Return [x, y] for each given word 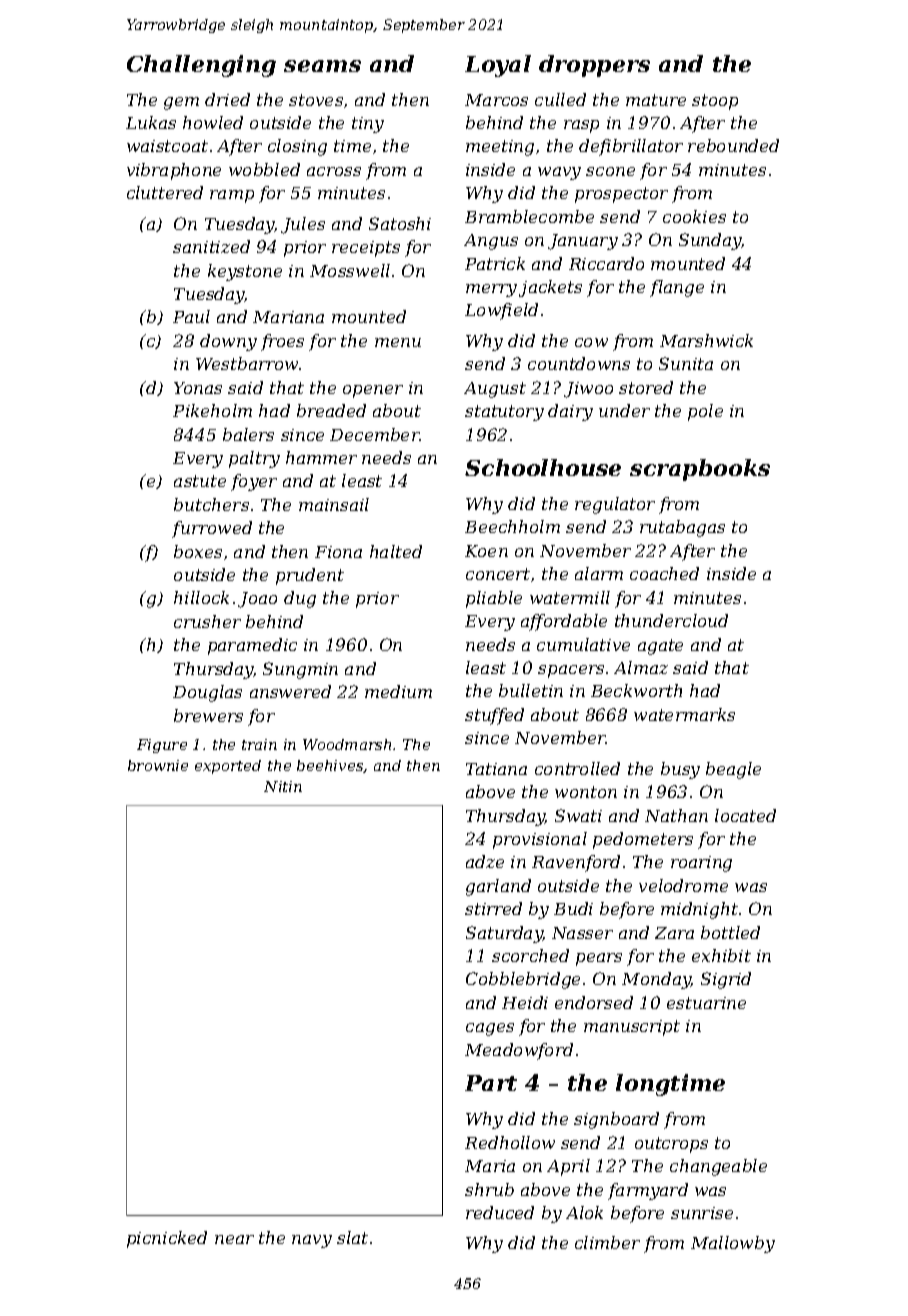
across [334, 171]
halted [396, 551]
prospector [621, 195]
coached [664, 573]
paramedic [252, 646]
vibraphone [174, 171]
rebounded [733, 145]
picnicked [167, 1239]
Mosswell [350, 270]
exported [228, 767]
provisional [540, 840]
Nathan [676, 815]
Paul [191, 316]
